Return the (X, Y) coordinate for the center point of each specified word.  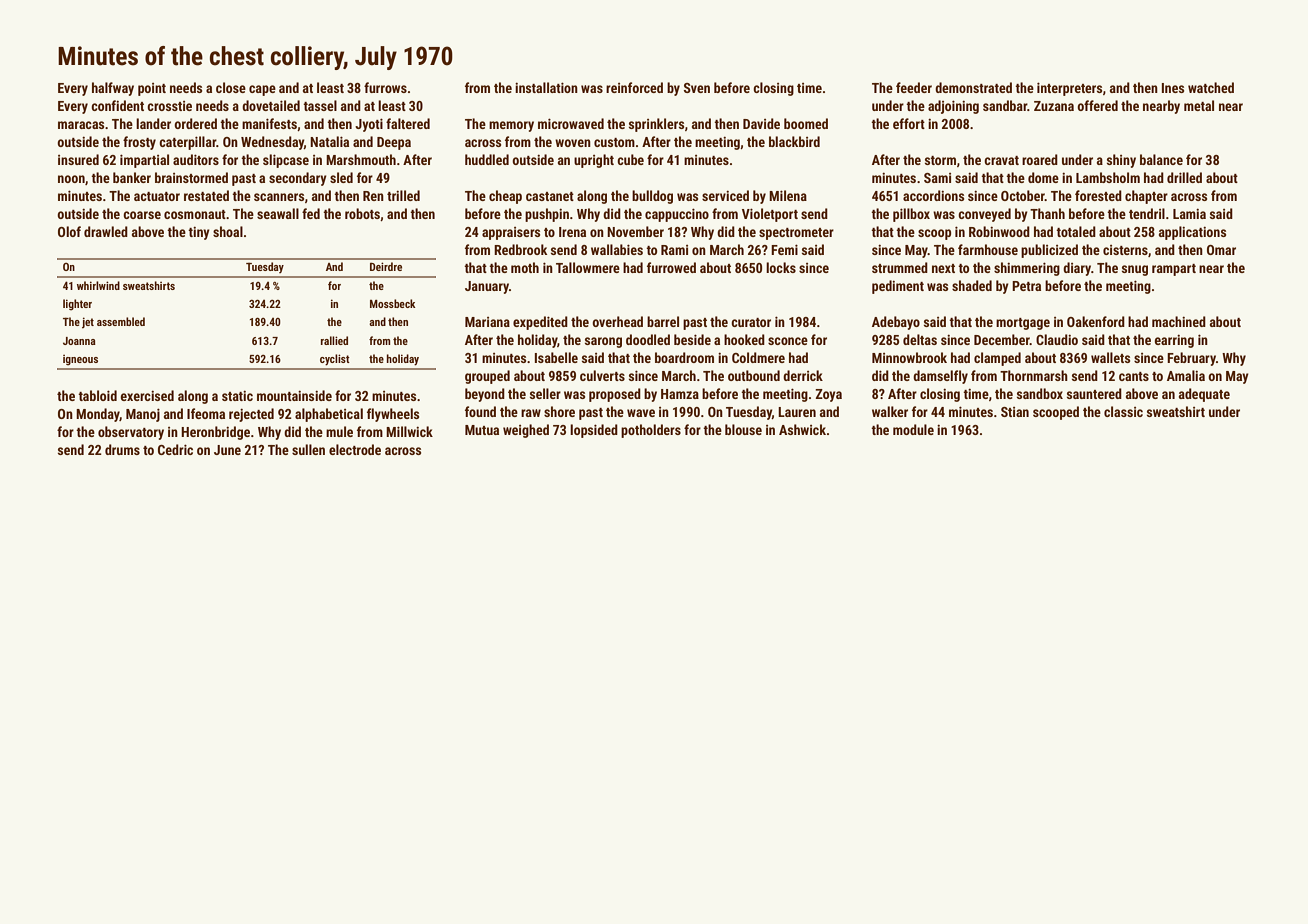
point (152, 89)
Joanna (79, 341)
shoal (228, 231)
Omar (1221, 250)
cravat (1001, 160)
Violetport (770, 215)
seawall (278, 213)
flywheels (393, 415)
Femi (784, 249)
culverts (602, 375)
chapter (1146, 197)
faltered (408, 123)
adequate (1204, 395)
